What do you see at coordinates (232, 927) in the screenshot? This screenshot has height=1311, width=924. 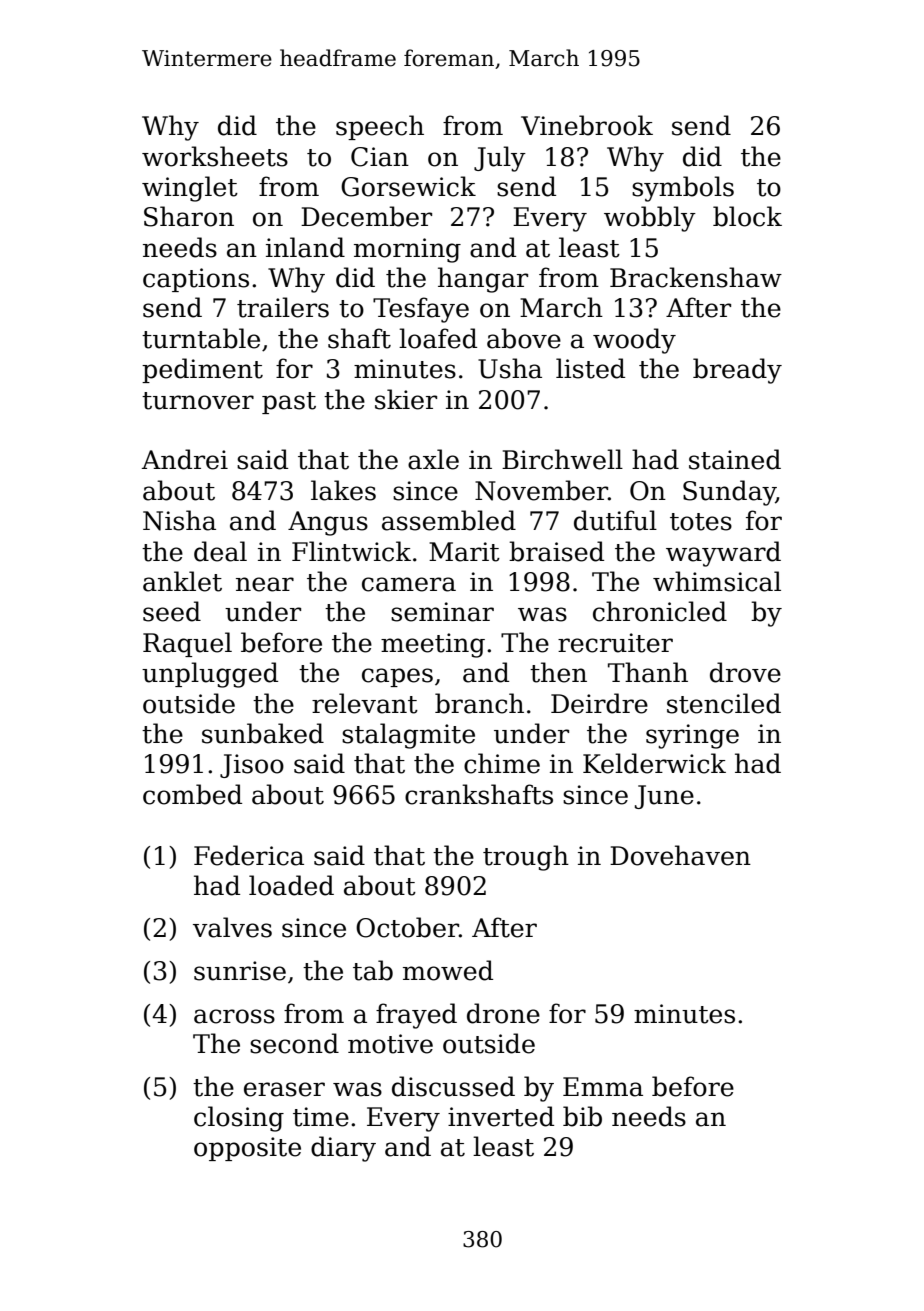 I see `valves` at bounding box center [232, 927].
